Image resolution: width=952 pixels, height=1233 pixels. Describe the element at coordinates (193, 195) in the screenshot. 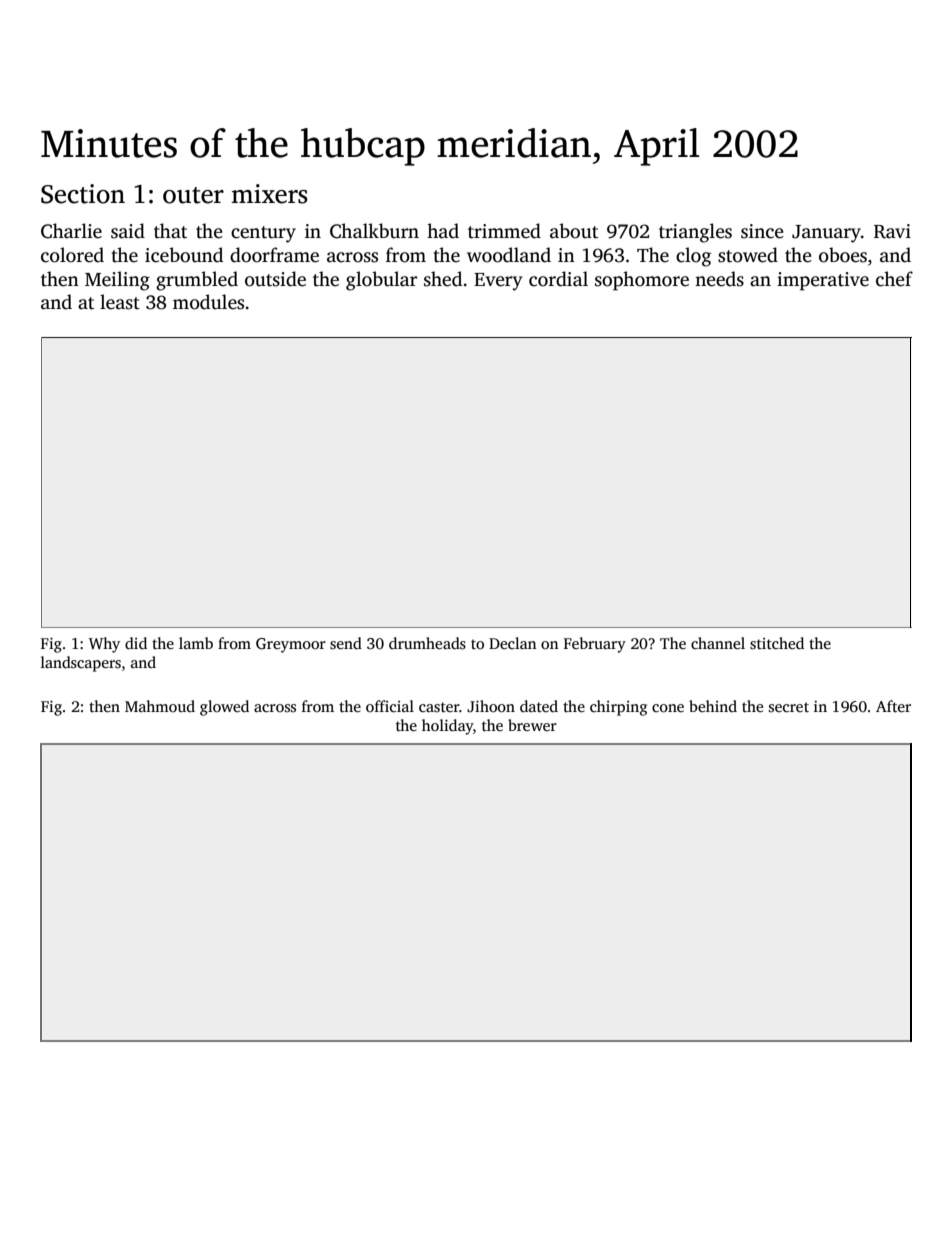

I see `outer` at that location.
